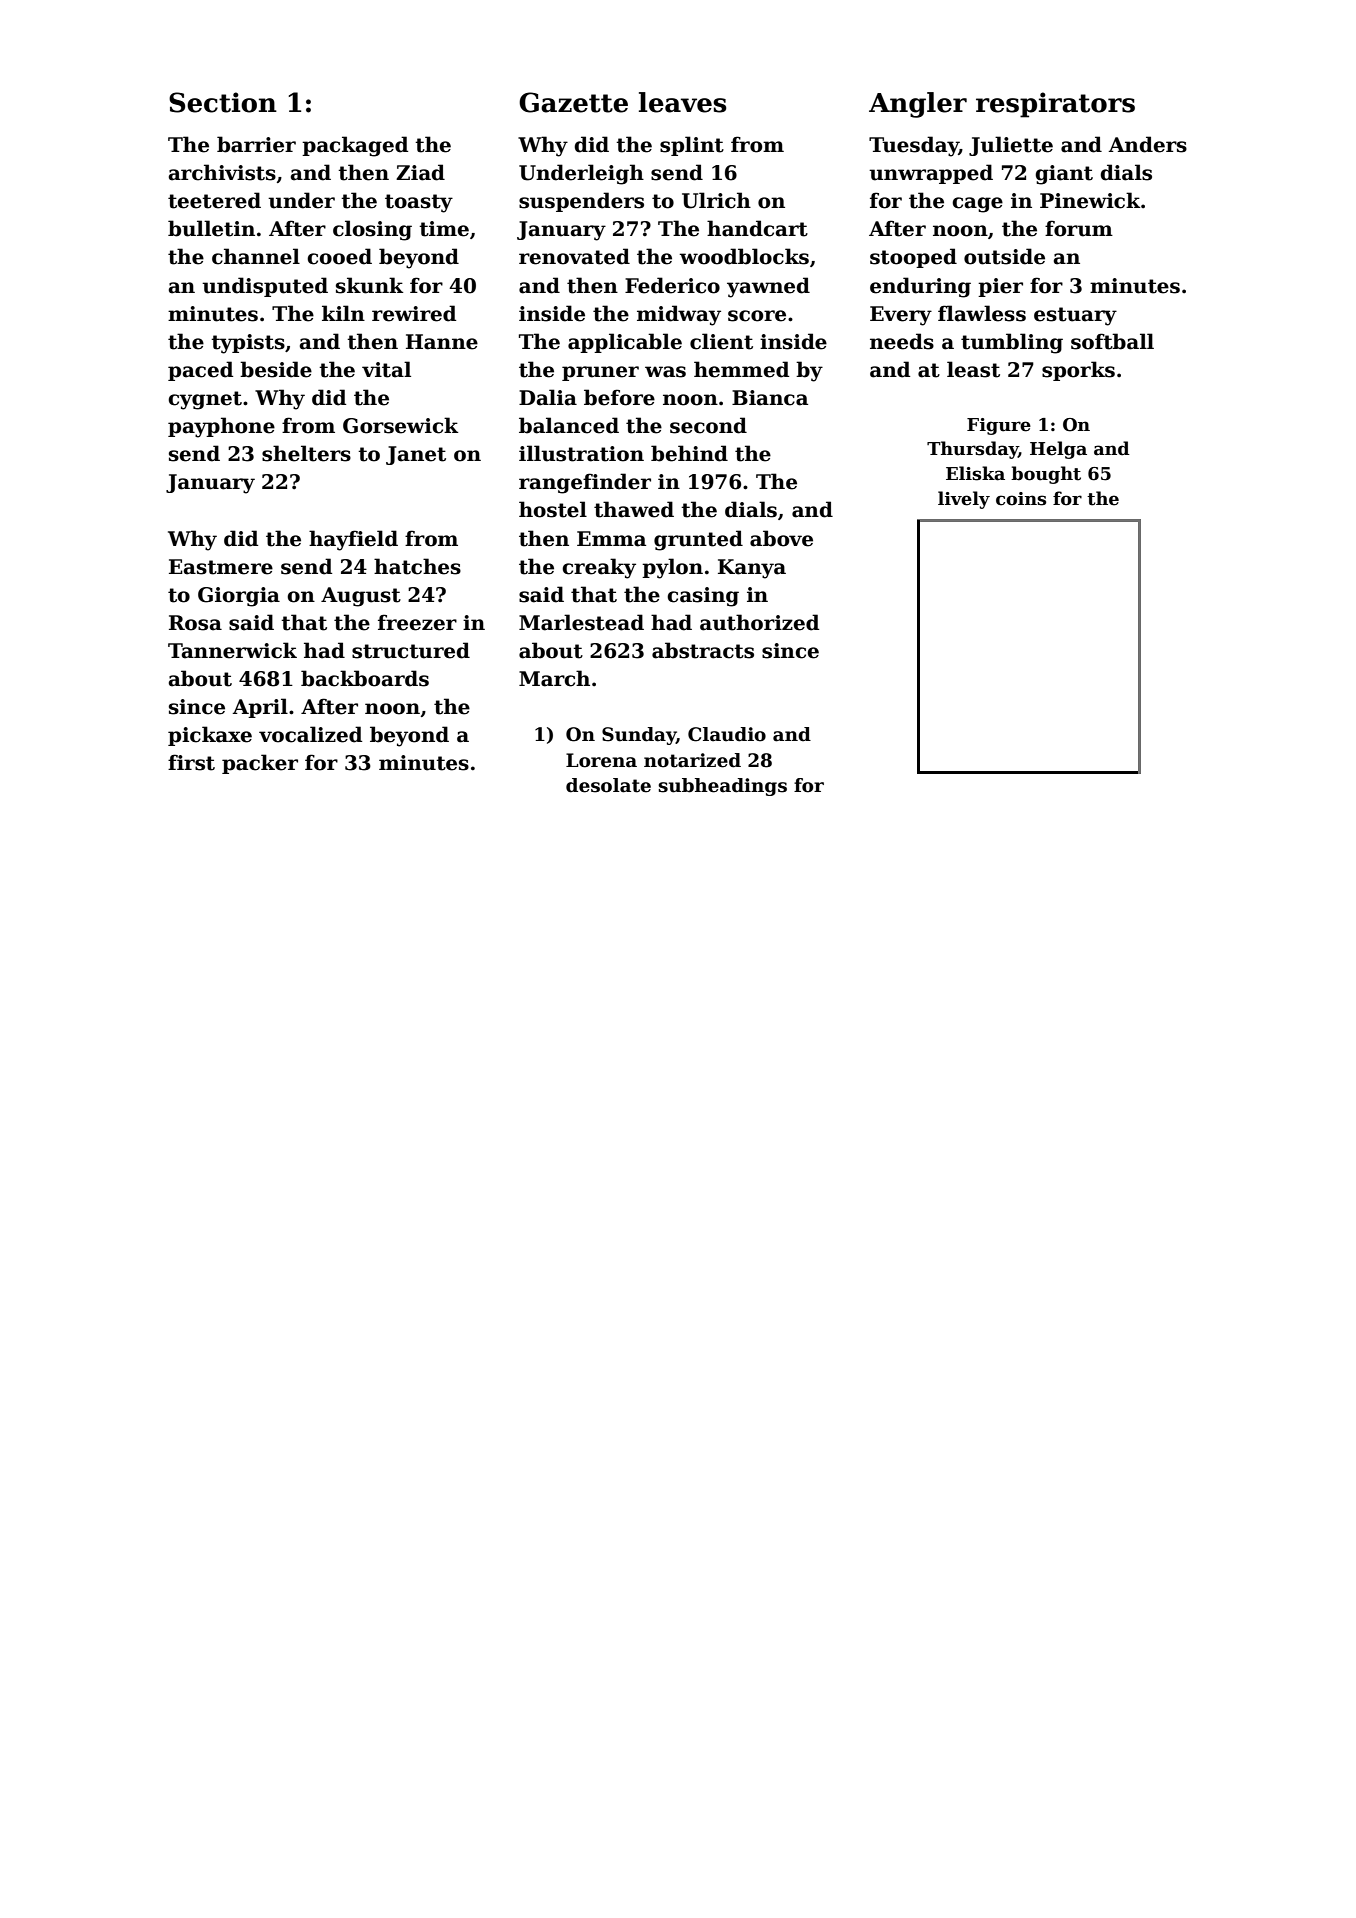 The image size is (1356, 1918). Describe the element at coordinates (1055, 105) in the document. I see `respirators` at that location.
